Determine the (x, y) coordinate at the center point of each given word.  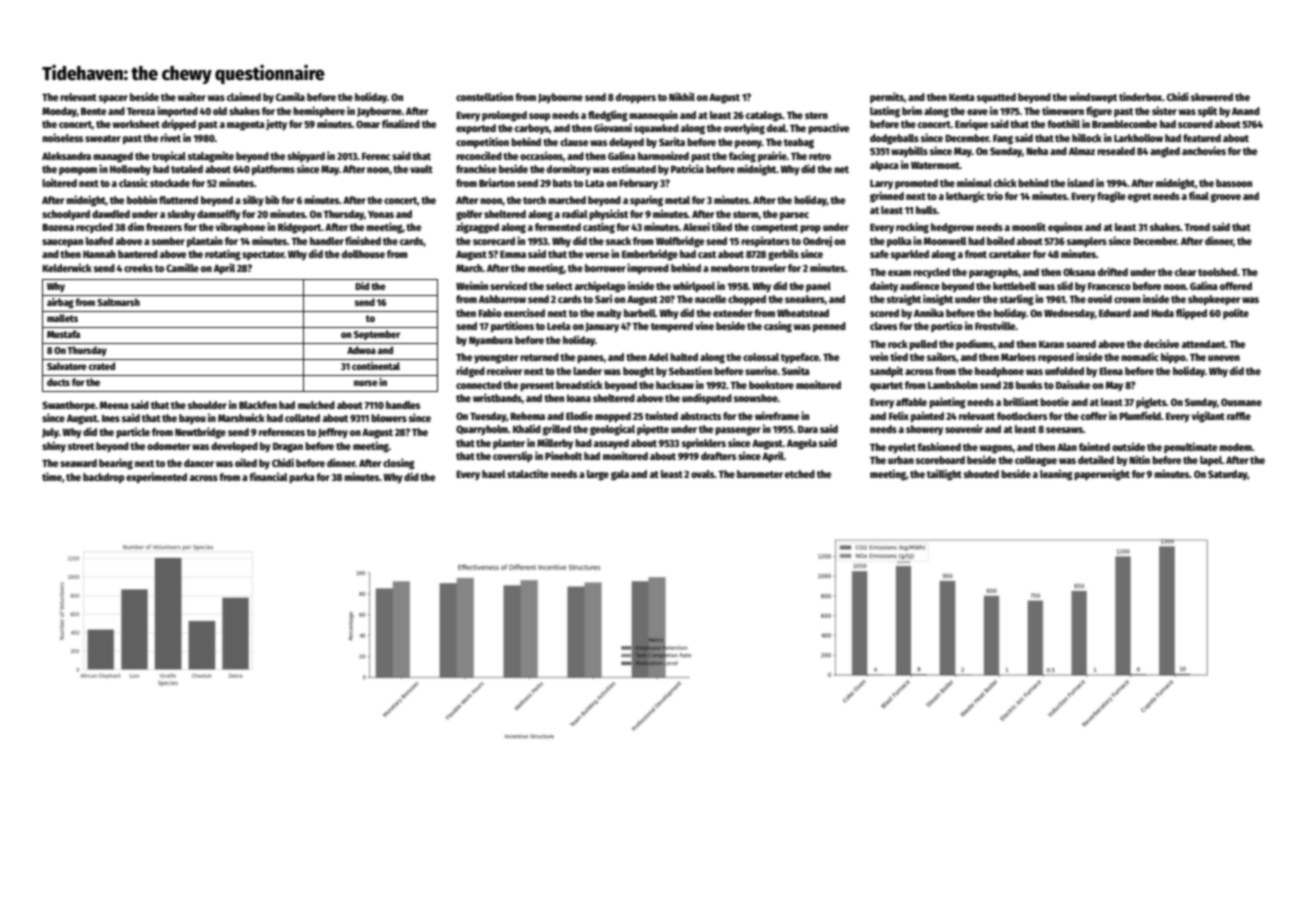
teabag (799, 143)
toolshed (1217, 272)
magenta (246, 126)
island (1080, 182)
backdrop (103, 478)
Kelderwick (67, 267)
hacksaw (675, 385)
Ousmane (1241, 402)
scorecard (494, 241)
